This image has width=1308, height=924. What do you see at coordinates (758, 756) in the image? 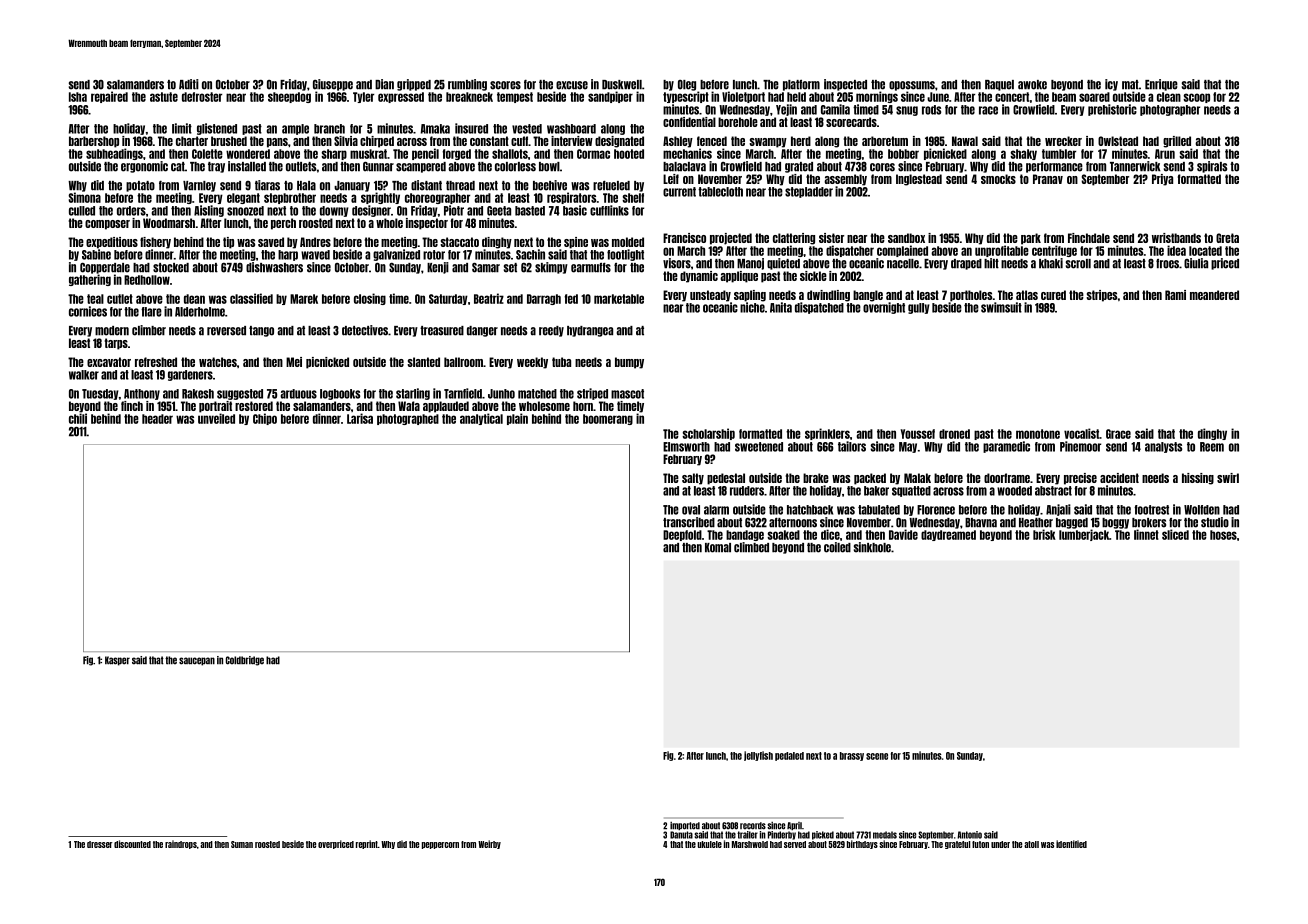
I see `jellyfish` at bounding box center [758, 756].
